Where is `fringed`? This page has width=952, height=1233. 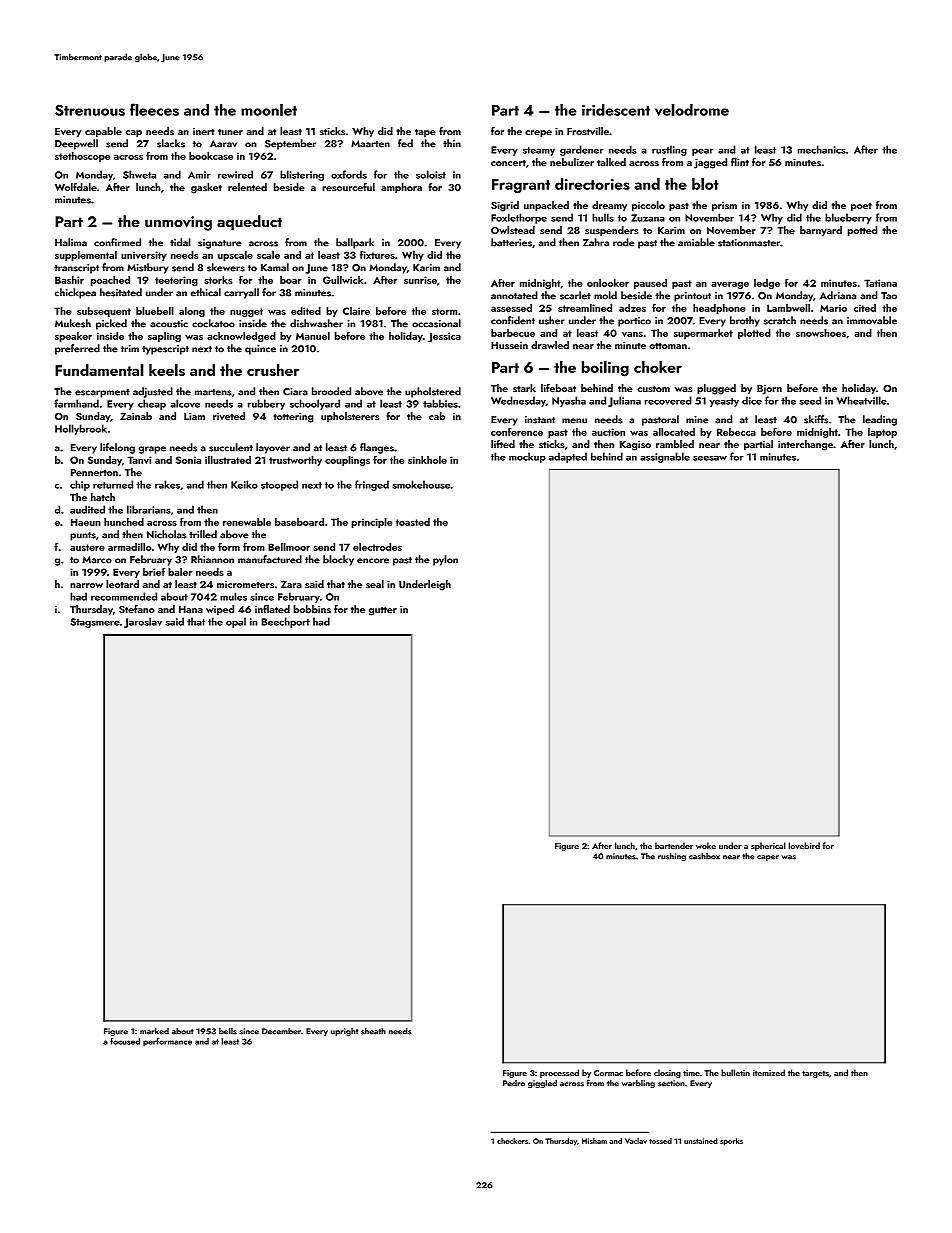 fringed is located at coordinates (372, 485).
